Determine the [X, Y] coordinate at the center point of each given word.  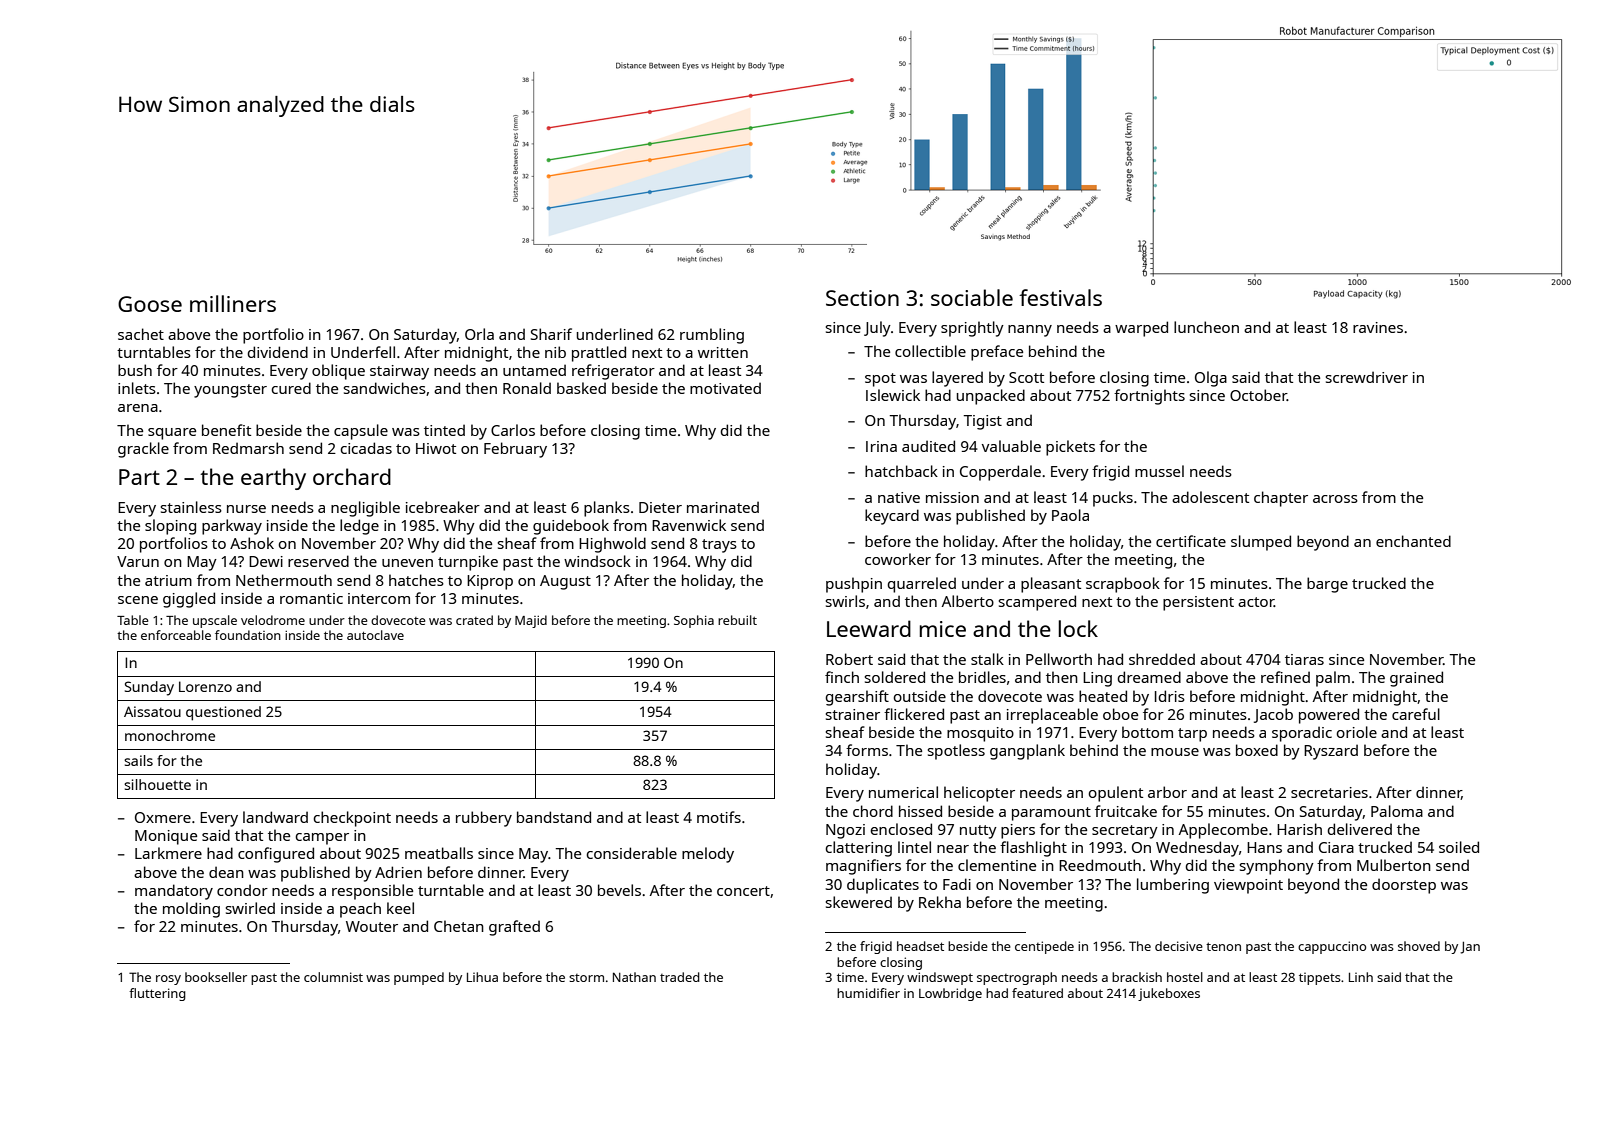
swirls [845, 601]
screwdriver [1367, 377]
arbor [1167, 792]
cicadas [366, 448]
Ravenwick [689, 525]
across [1335, 499]
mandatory [174, 892]
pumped [419, 978]
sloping [170, 527]
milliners [233, 303]
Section [862, 298]
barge [1327, 585]
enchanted [1413, 541]
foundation [248, 635]
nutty [978, 832]
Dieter [660, 507]
